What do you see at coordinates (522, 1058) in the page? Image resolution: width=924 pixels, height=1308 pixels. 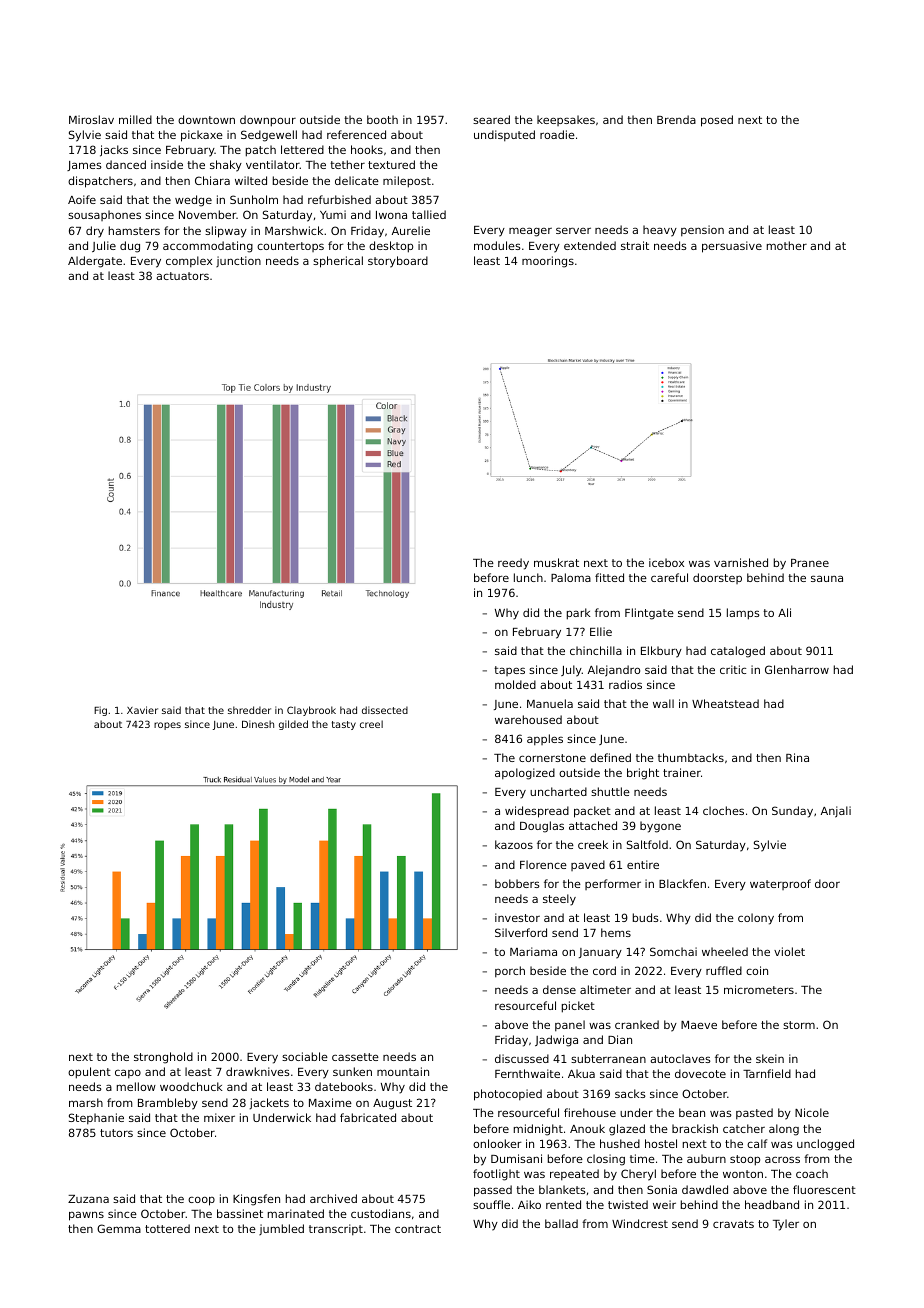 I see `discussed` at bounding box center [522, 1058].
